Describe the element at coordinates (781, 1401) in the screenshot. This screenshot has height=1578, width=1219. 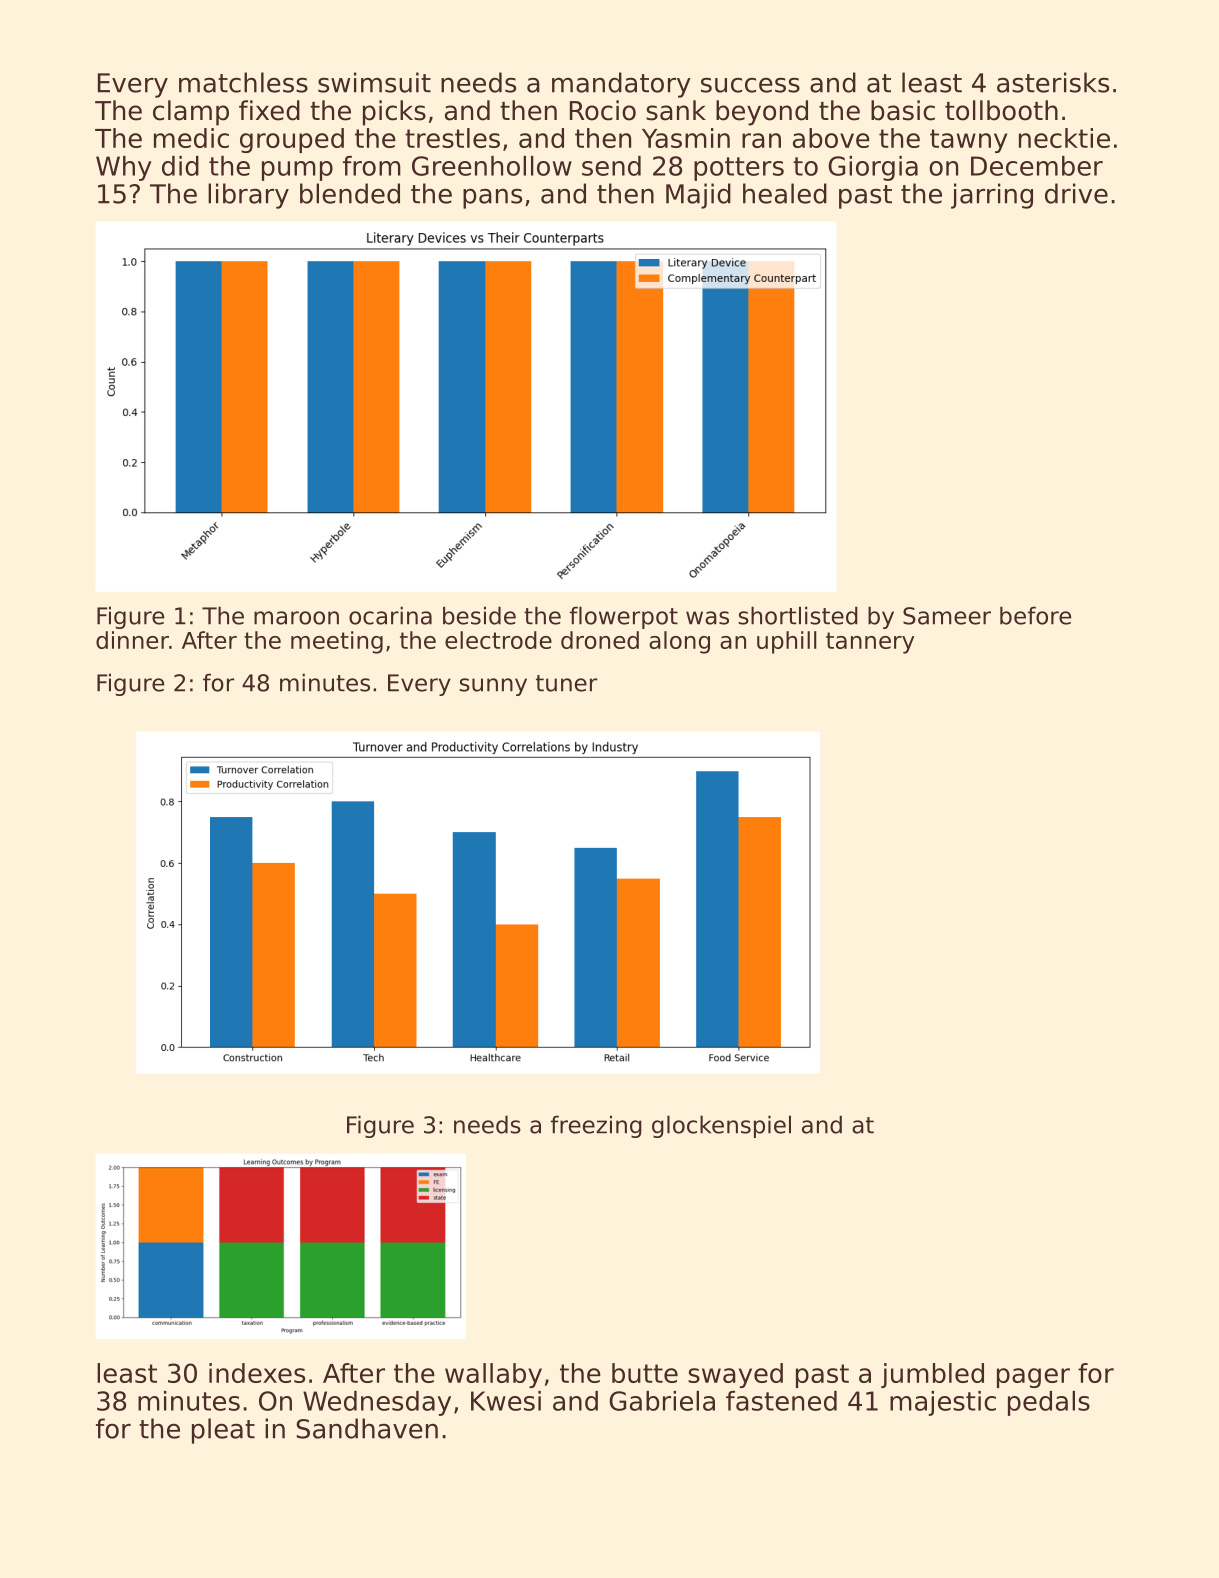
I see `fastened` at that location.
